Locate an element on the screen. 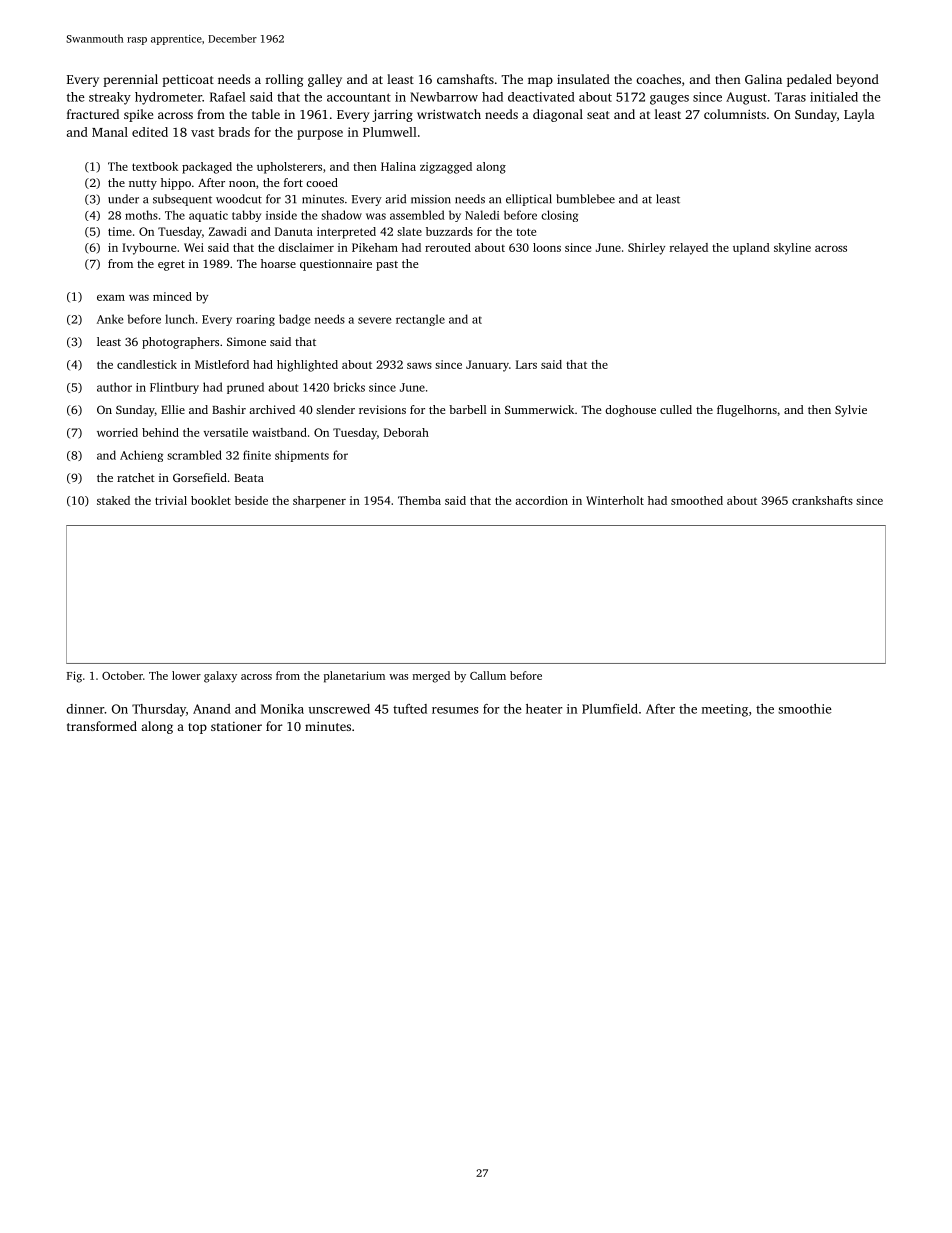 The image size is (952, 1233). transformed is located at coordinates (102, 726).
